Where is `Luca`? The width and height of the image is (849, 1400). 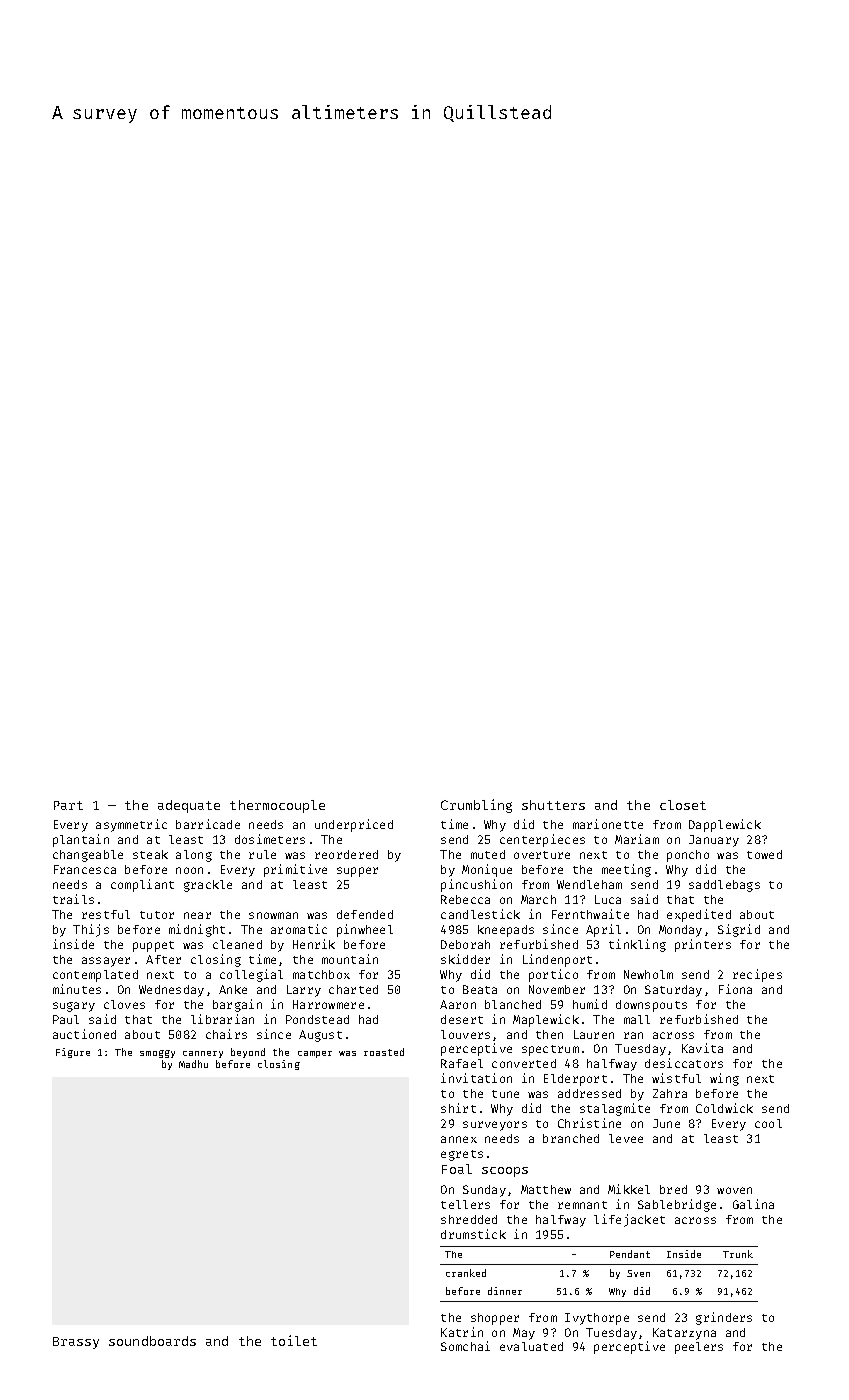 Luca is located at coordinates (608, 899).
